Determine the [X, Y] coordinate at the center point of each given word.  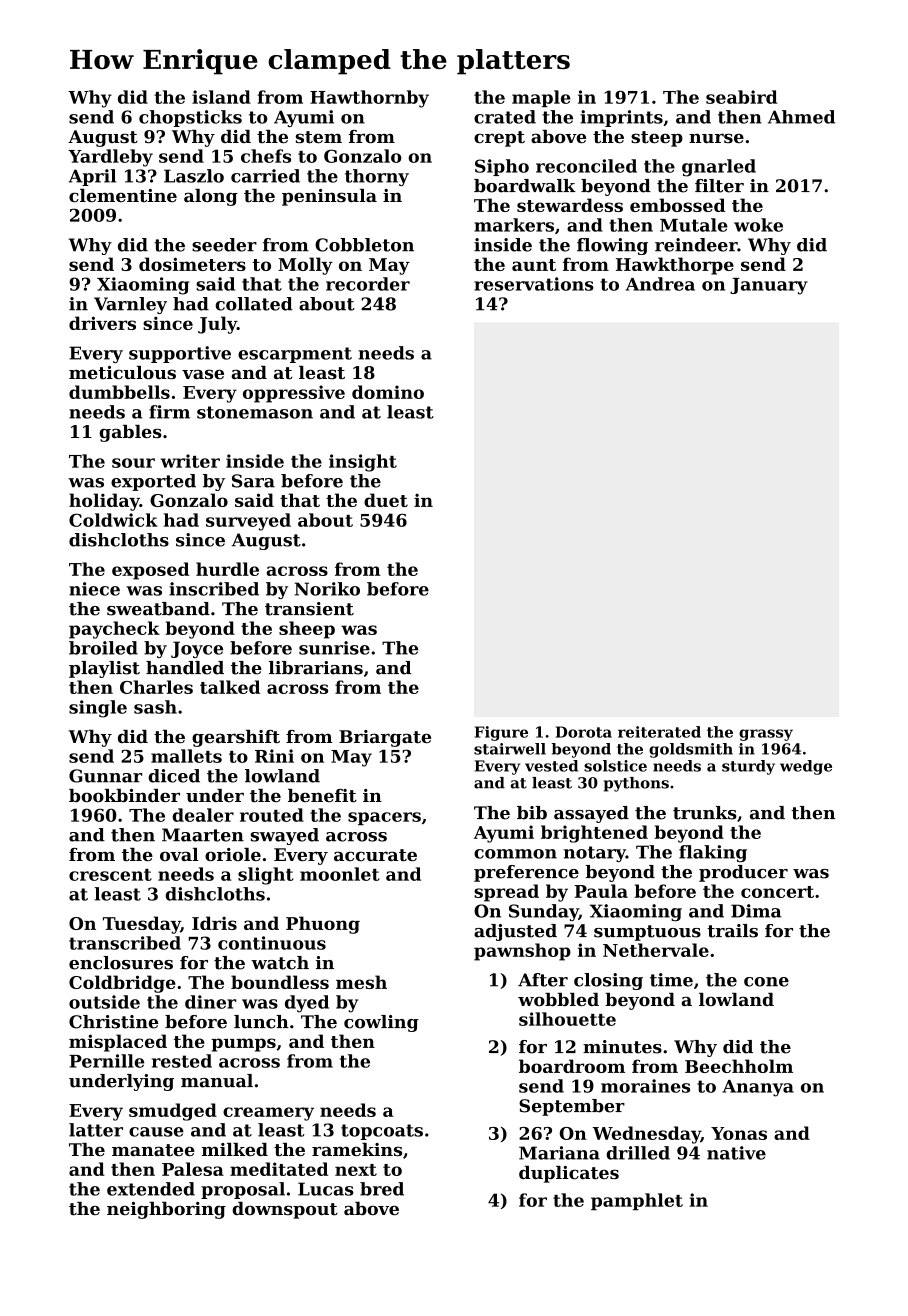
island [221, 97]
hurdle [227, 569]
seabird [741, 97]
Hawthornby [369, 99]
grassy [766, 735]
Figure [501, 733]
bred [382, 1189]
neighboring [166, 1210]
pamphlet [637, 1201]
